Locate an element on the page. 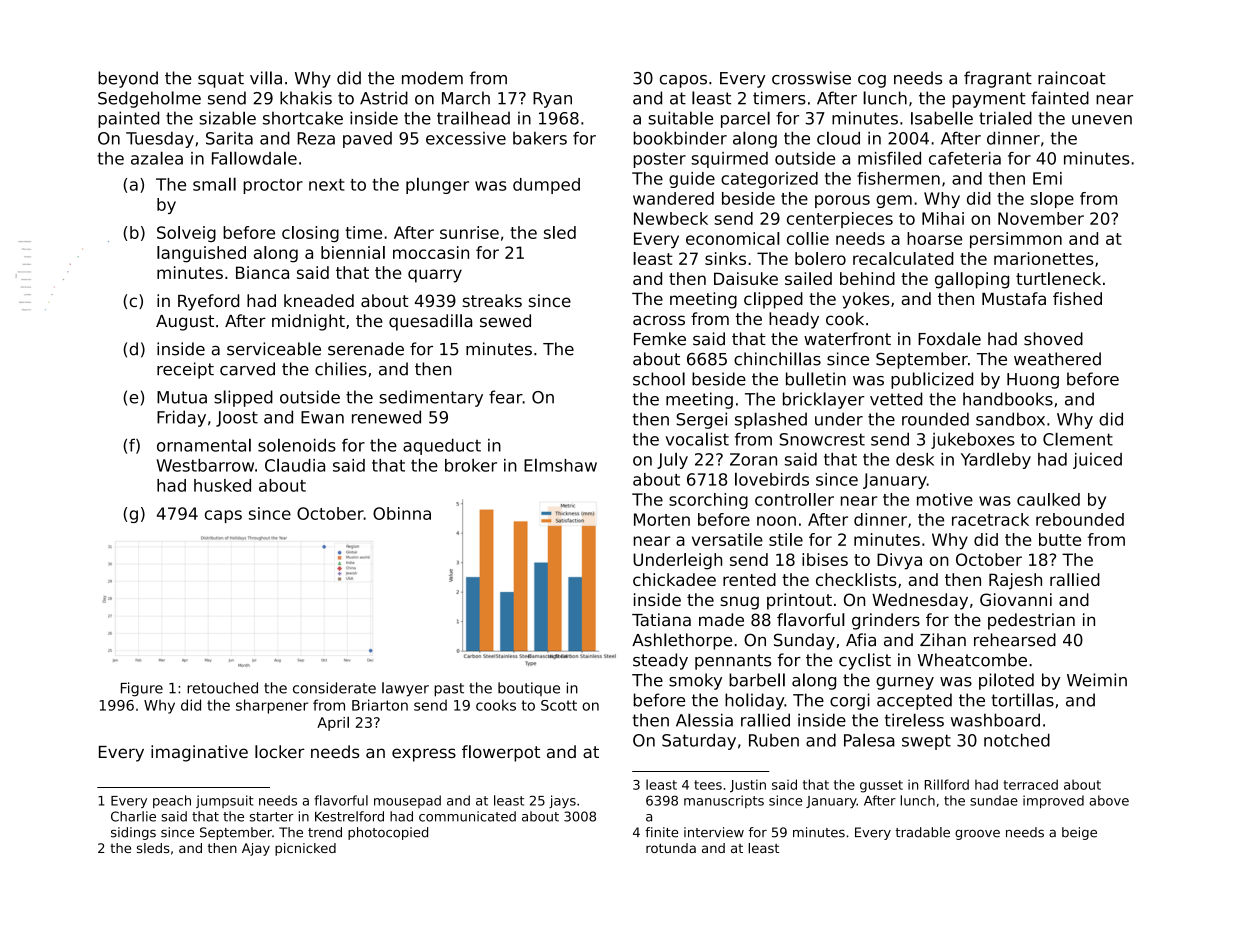  husked is located at coordinates (222, 485).
